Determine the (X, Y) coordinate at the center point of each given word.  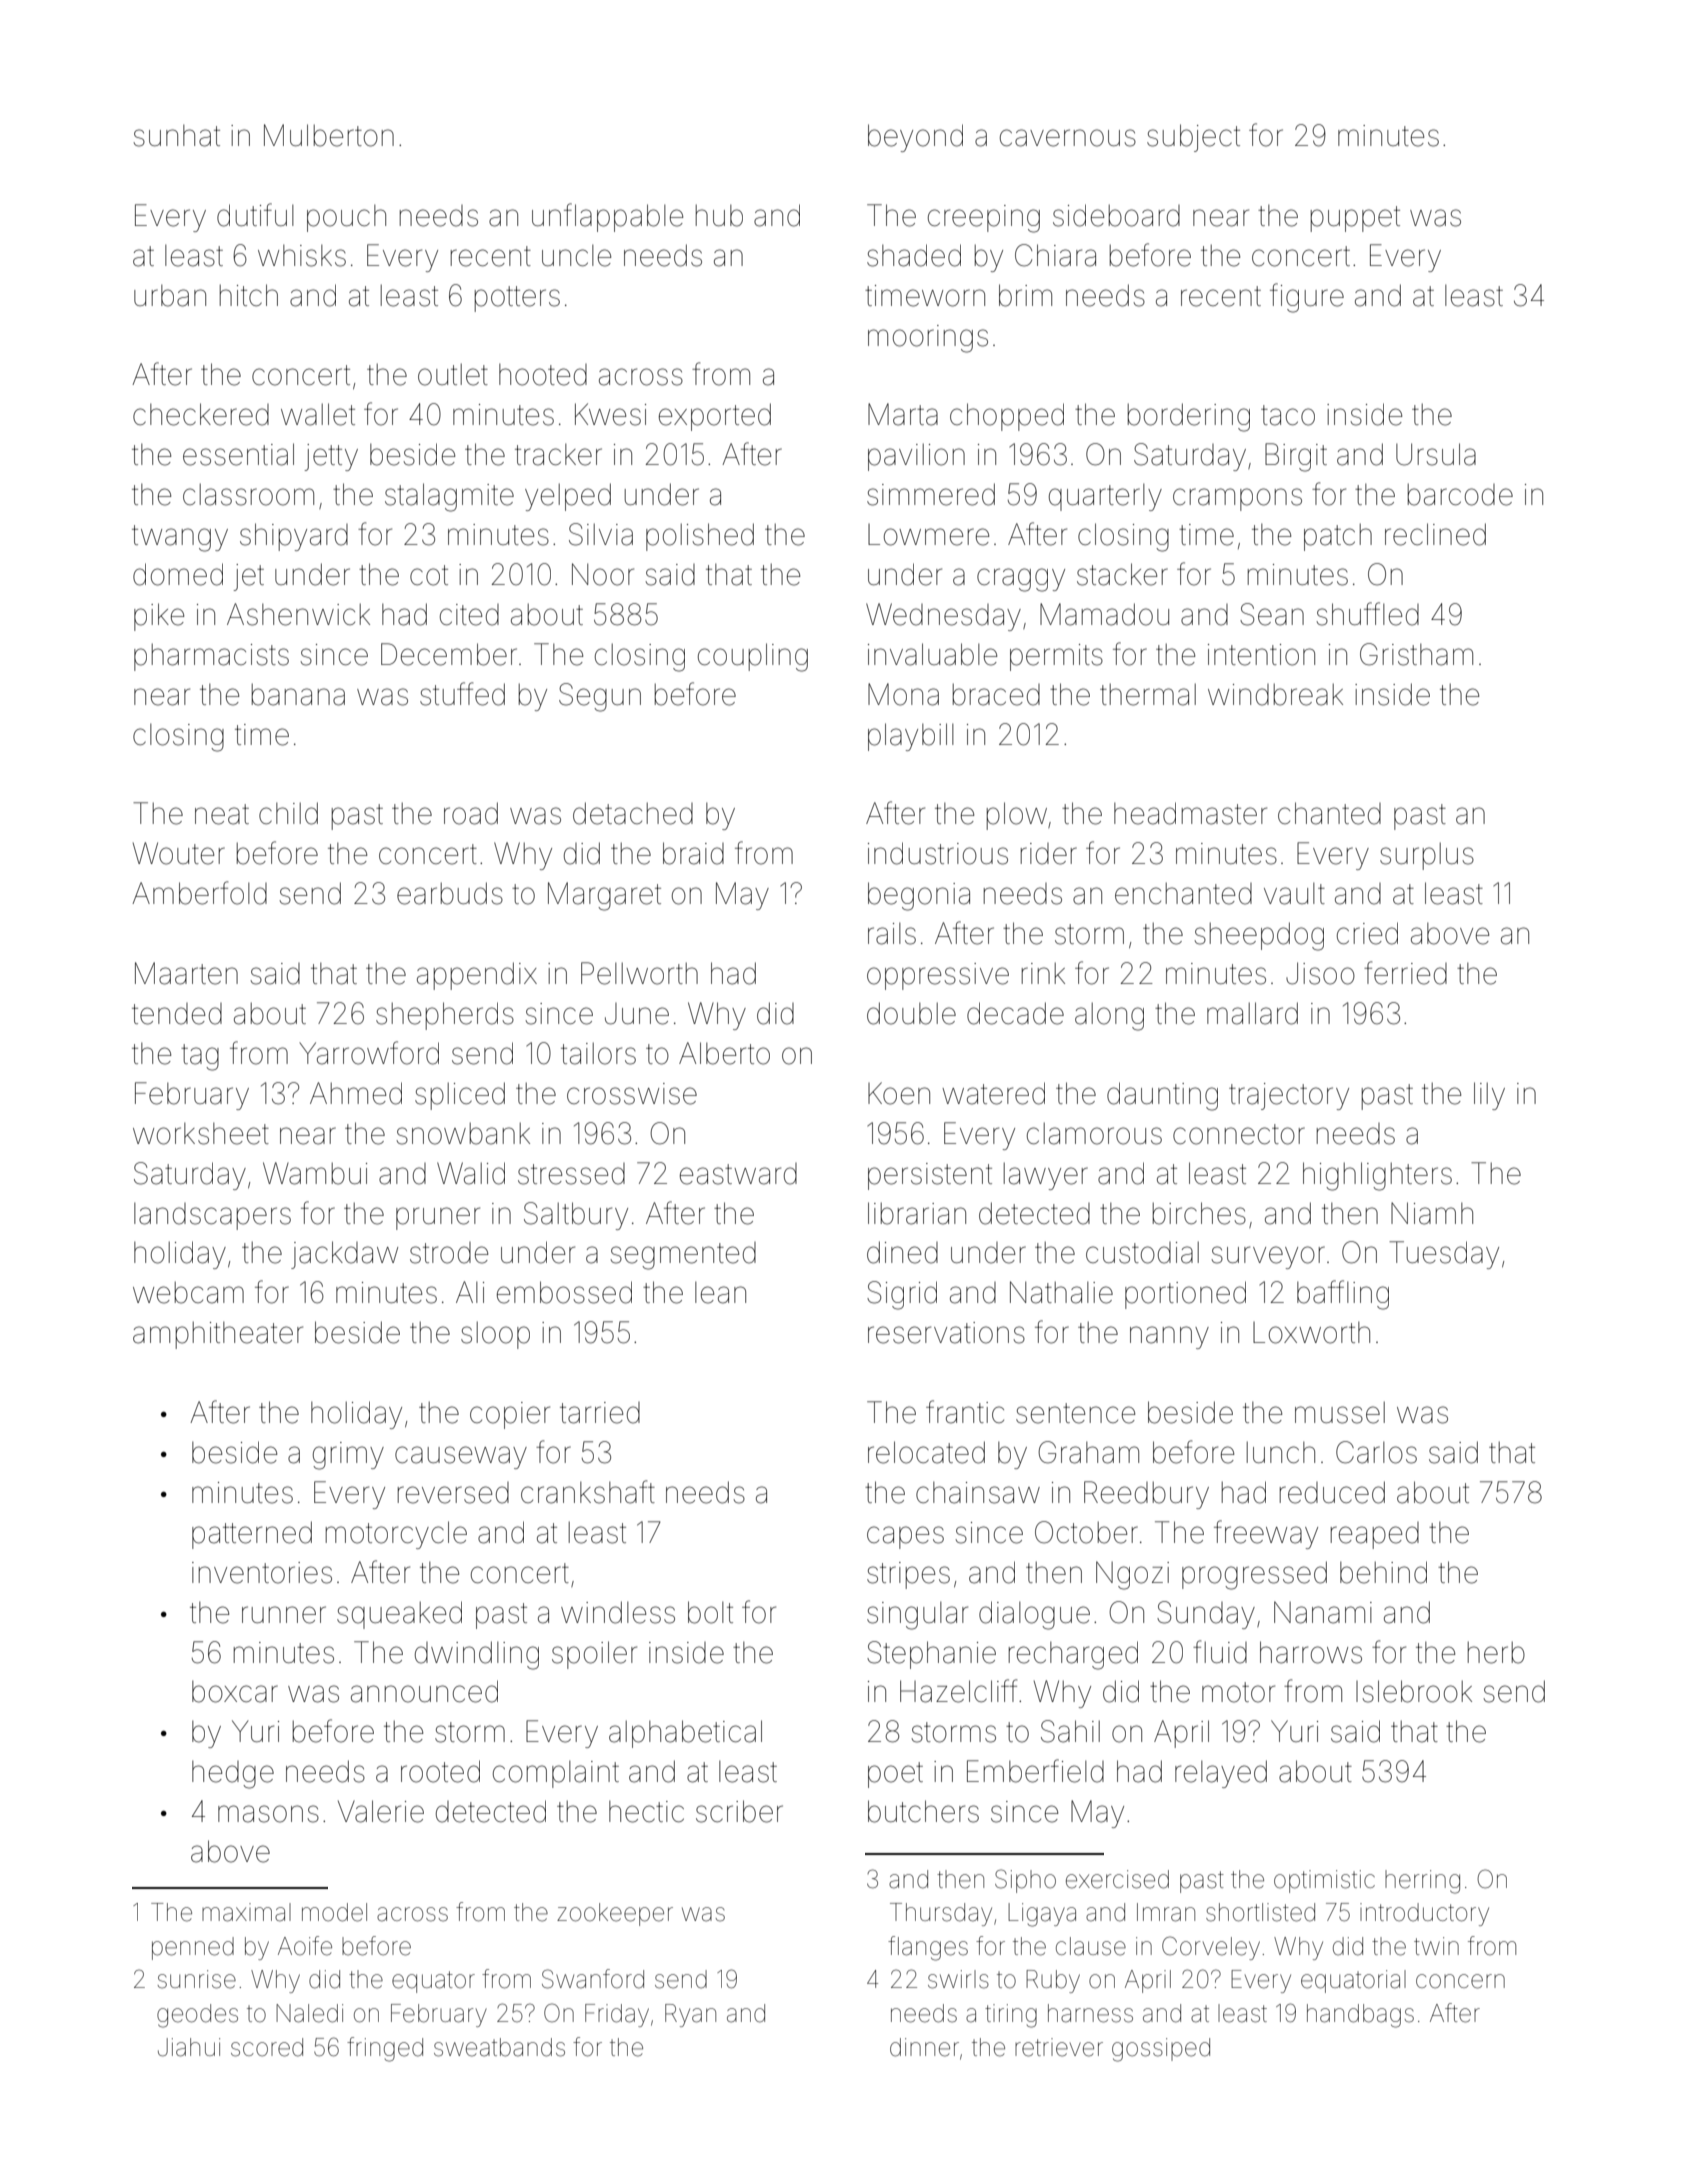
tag (200, 1057)
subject (1193, 138)
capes (905, 1537)
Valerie (381, 1811)
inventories (262, 1573)
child (288, 813)
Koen (899, 1093)
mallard (1252, 1013)
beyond (915, 138)
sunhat (176, 136)
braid (693, 853)
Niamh (1432, 1213)
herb (1496, 1652)
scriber (739, 1811)
